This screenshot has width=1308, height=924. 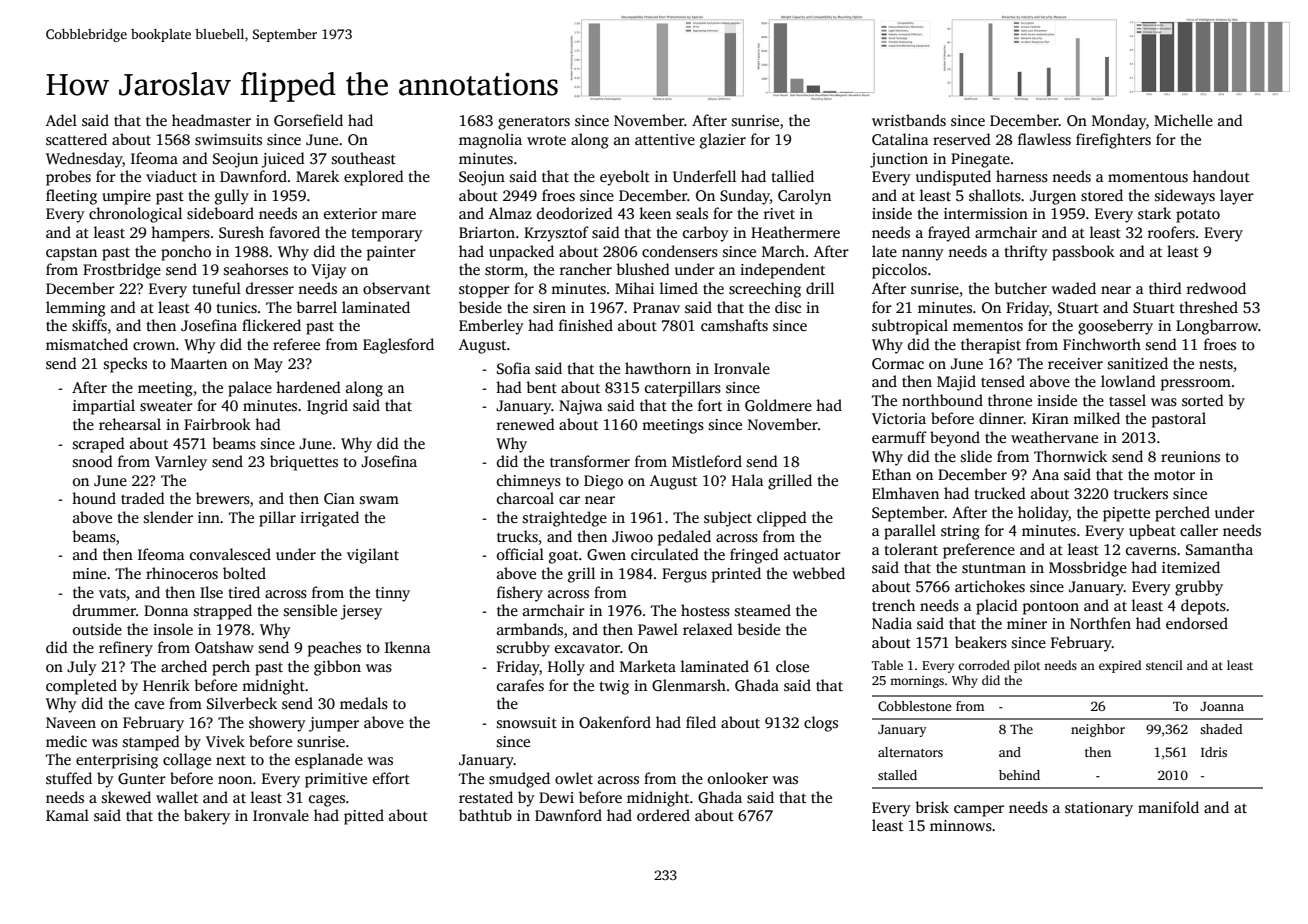 What do you see at coordinates (67, 815) in the screenshot?
I see `Kamal` at bounding box center [67, 815].
